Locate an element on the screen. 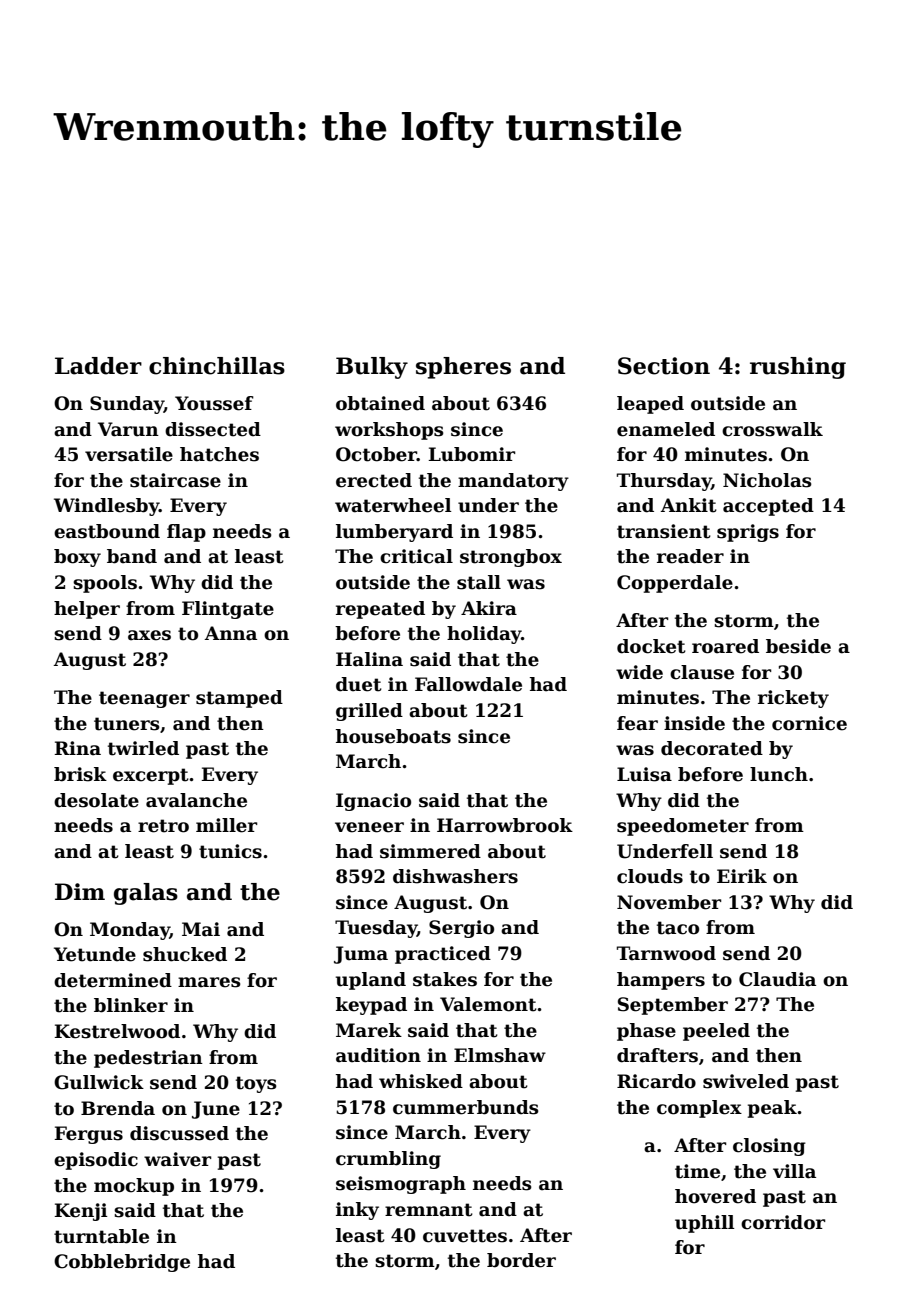  Copperdale is located at coordinates (675, 584).
